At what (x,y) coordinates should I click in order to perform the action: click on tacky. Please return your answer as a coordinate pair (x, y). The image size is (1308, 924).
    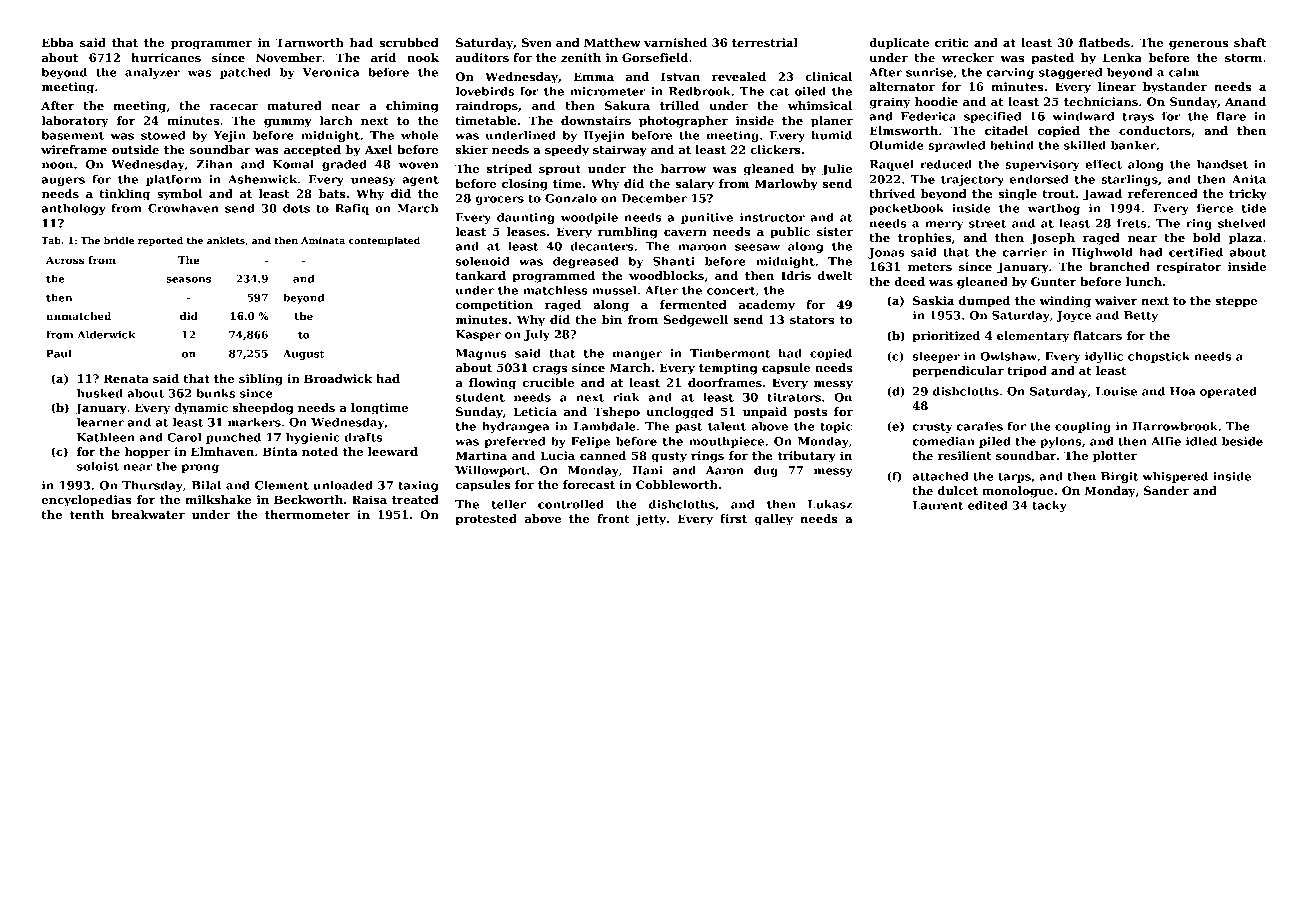
    Looking at the image, I should click on (1049, 506).
